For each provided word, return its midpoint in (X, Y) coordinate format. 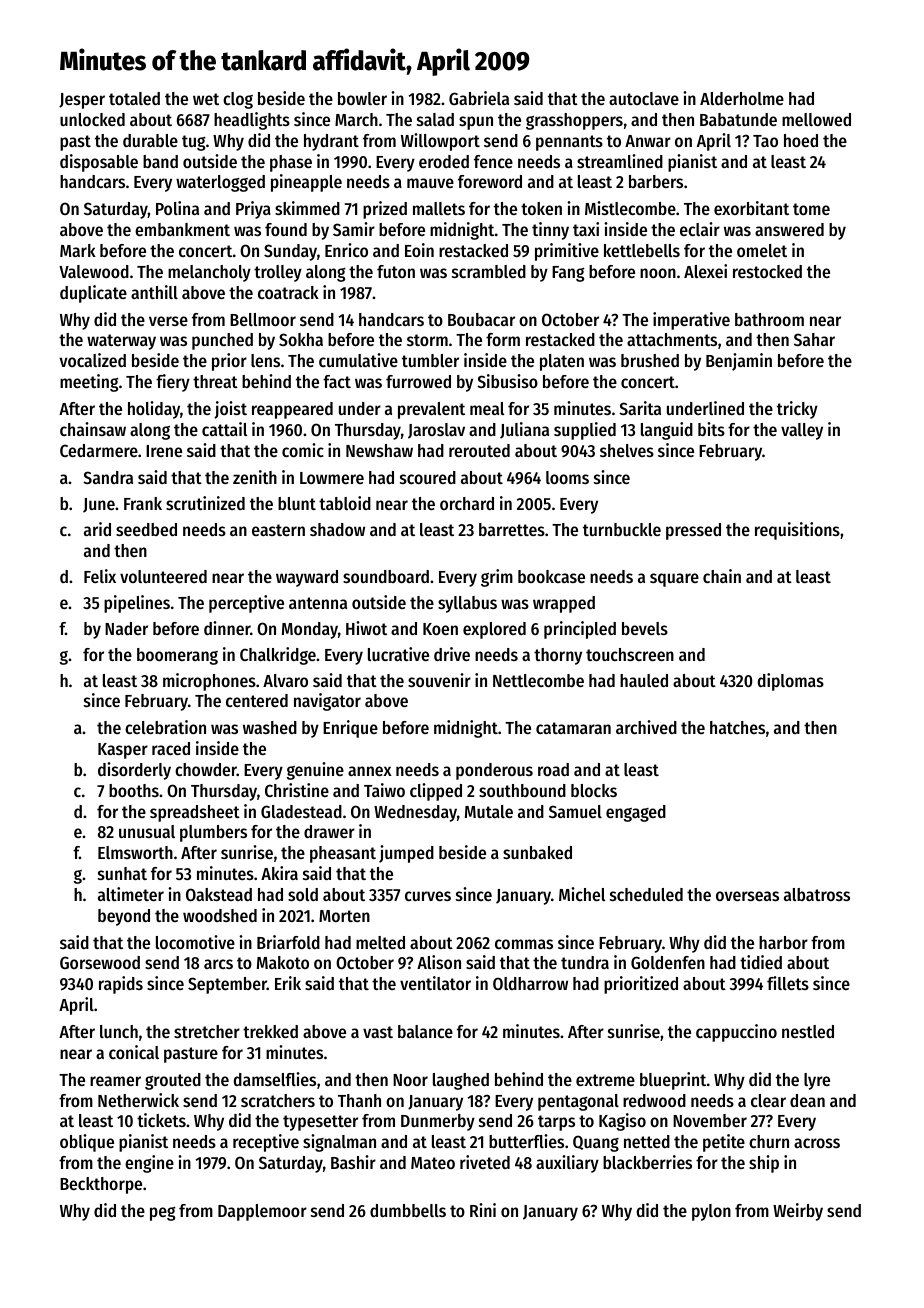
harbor (783, 942)
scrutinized (205, 503)
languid (667, 431)
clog (238, 100)
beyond (124, 917)
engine (149, 1164)
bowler (362, 98)
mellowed (816, 119)
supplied (585, 431)
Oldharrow (530, 983)
